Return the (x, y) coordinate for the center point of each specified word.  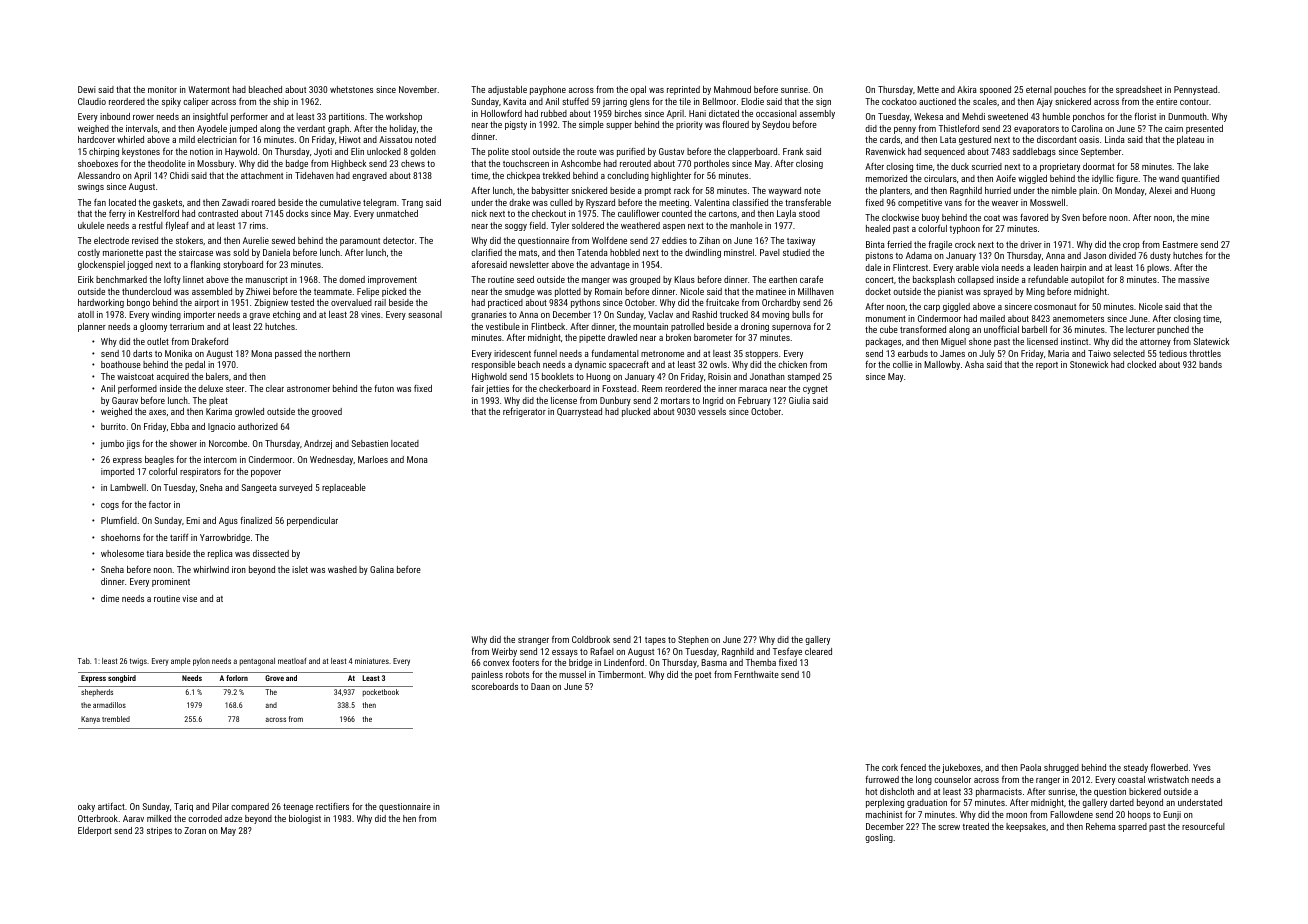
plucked (636, 412)
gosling (879, 838)
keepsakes (1026, 827)
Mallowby (942, 365)
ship (281, 102)
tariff (179, 537)
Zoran (195, 830)
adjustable (507, 90)
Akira (967, 89)
